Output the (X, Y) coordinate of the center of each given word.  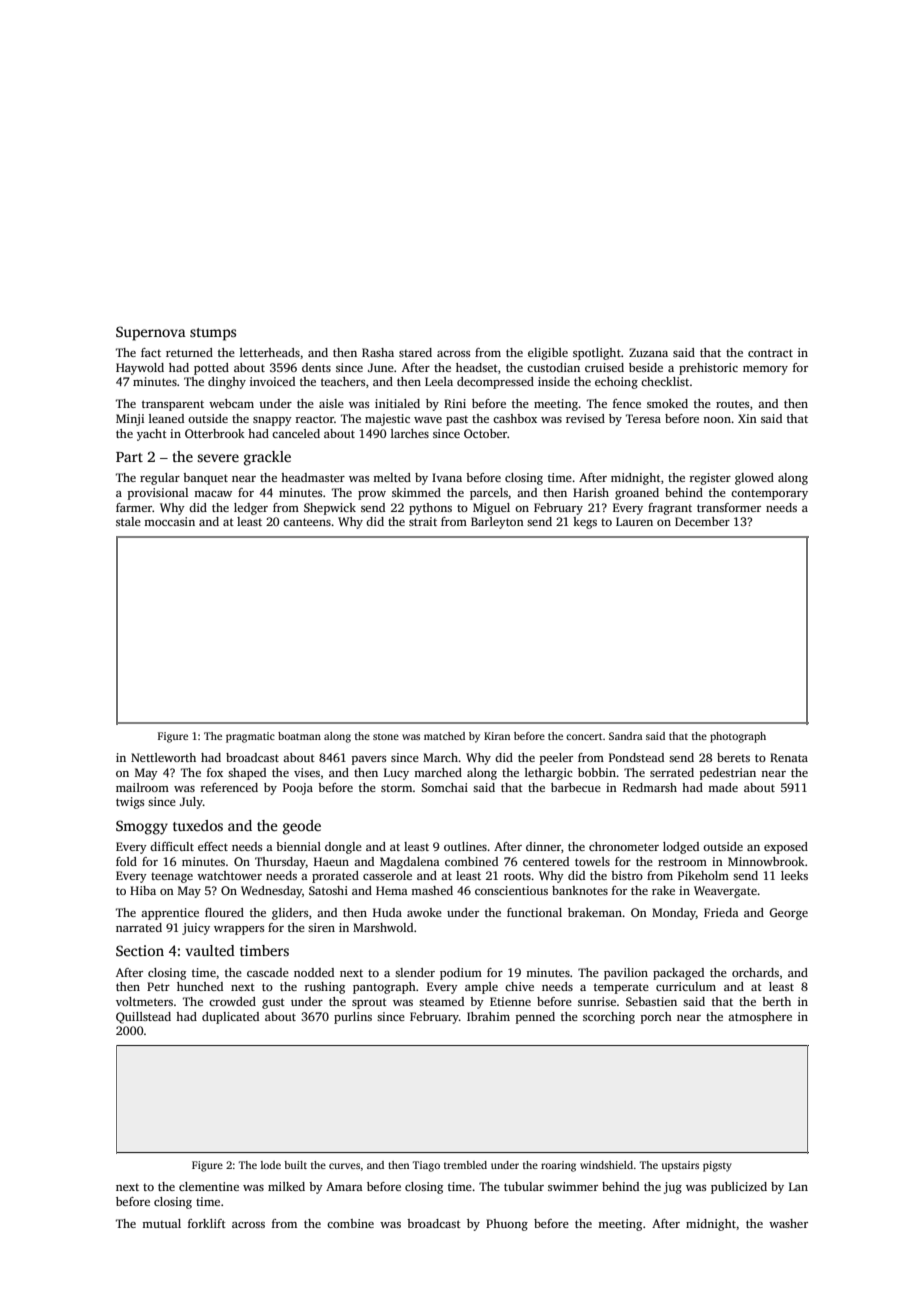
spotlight (597, 354)
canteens (307, 522)
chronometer (624, 846)
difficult (172, 846)
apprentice (170, 914)
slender (415, 972)
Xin (747, 418)
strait (423, 521)
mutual (161, 1223)
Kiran (497, 736)
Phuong (507, 1225)
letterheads (270, 352)
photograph (738, 737)
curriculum (686, 986)
